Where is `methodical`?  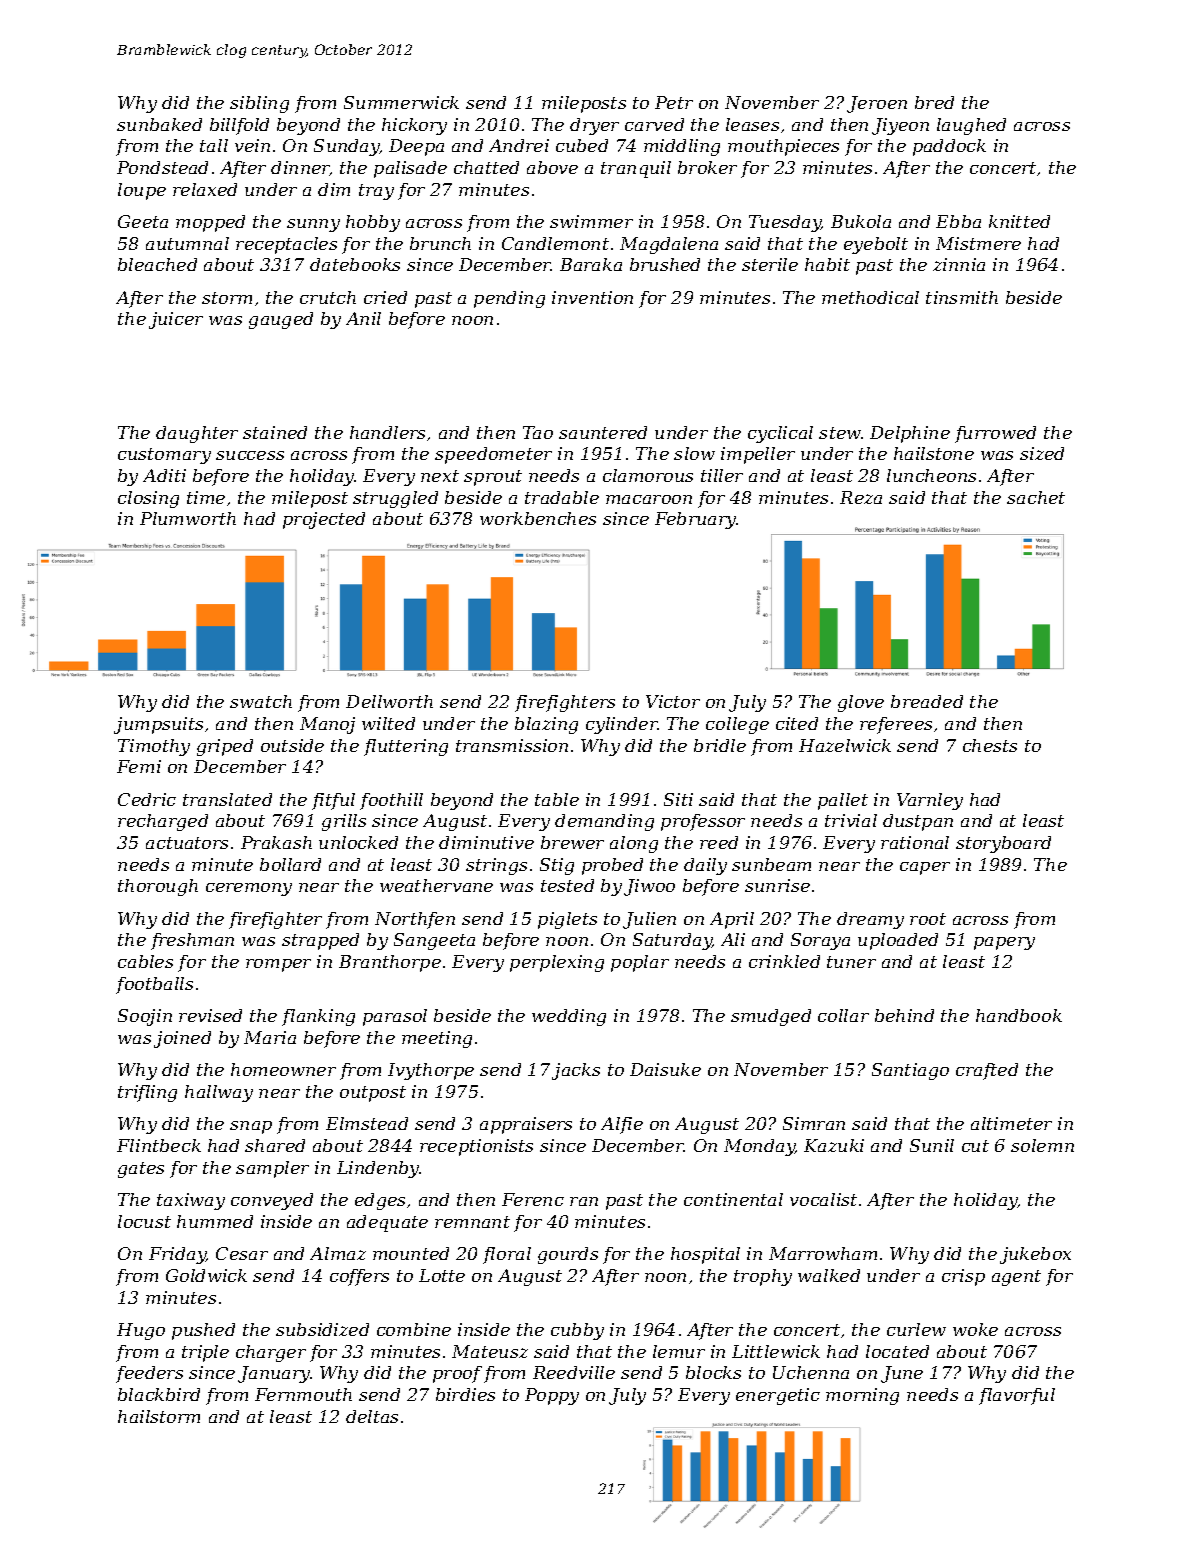
methodical is located at coordinates (870, 297).
